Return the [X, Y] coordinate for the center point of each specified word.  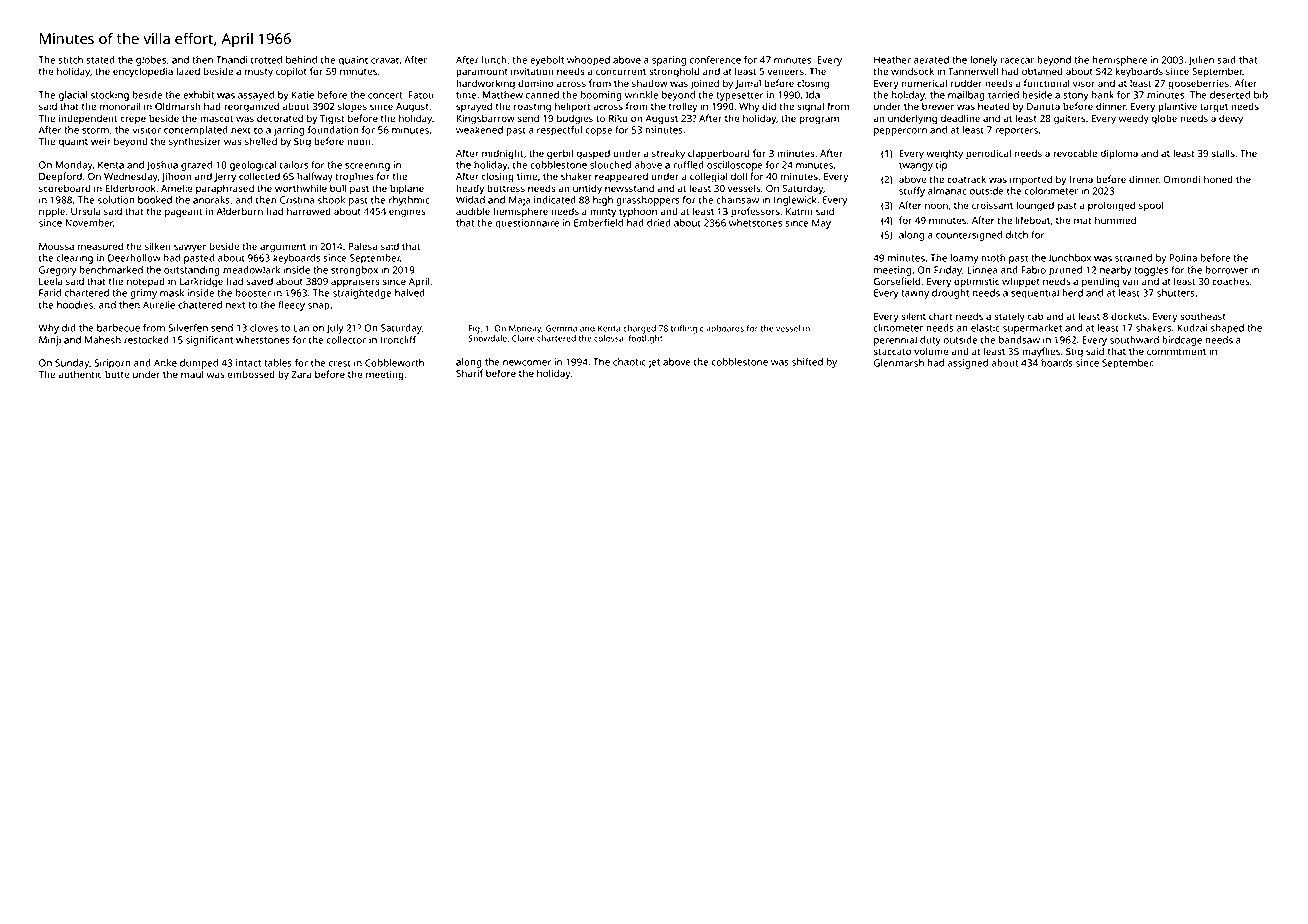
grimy [143, 294]
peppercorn [900, 132]
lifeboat [1033, 220]
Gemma [561, 328]
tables [278, 363]
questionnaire [527, 224]
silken [158, 246]
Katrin [799, 211]
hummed [1115, 220]
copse [599, 132]
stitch [70, 60]
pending [1100, 282]
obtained [1042, 71]
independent [88, 119]
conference [715, 60]
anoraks [211, 200]
